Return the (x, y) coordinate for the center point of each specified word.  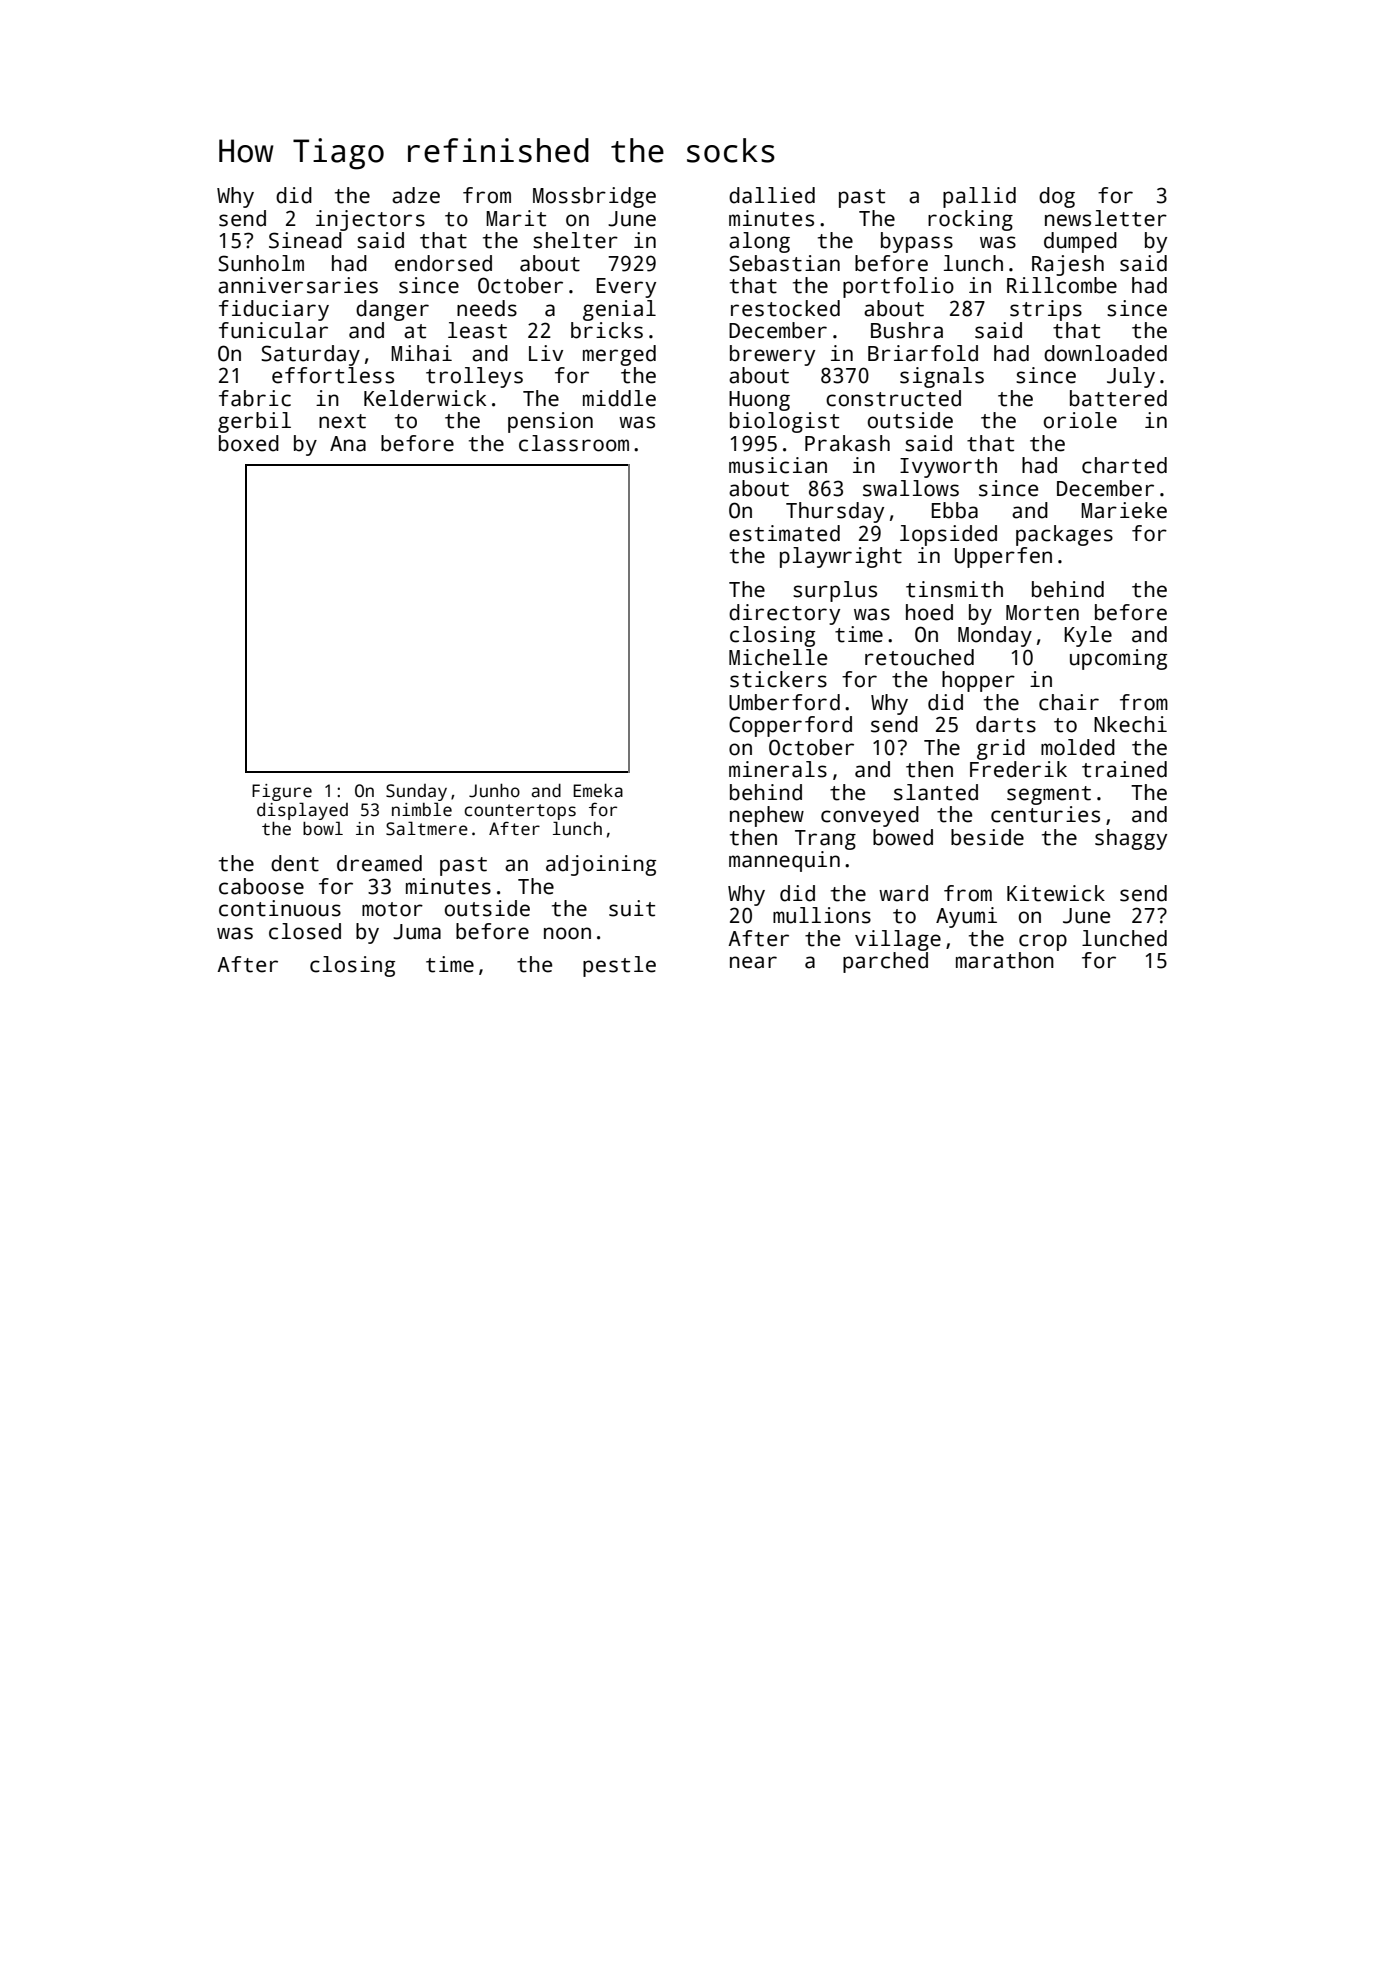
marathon (1005, 960)
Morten (1042, 613)
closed (305, 931)
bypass (917, 242)
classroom (574, 443)
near (753, 962)
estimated (784, 533)
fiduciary (274, 310)
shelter (575, 240)
